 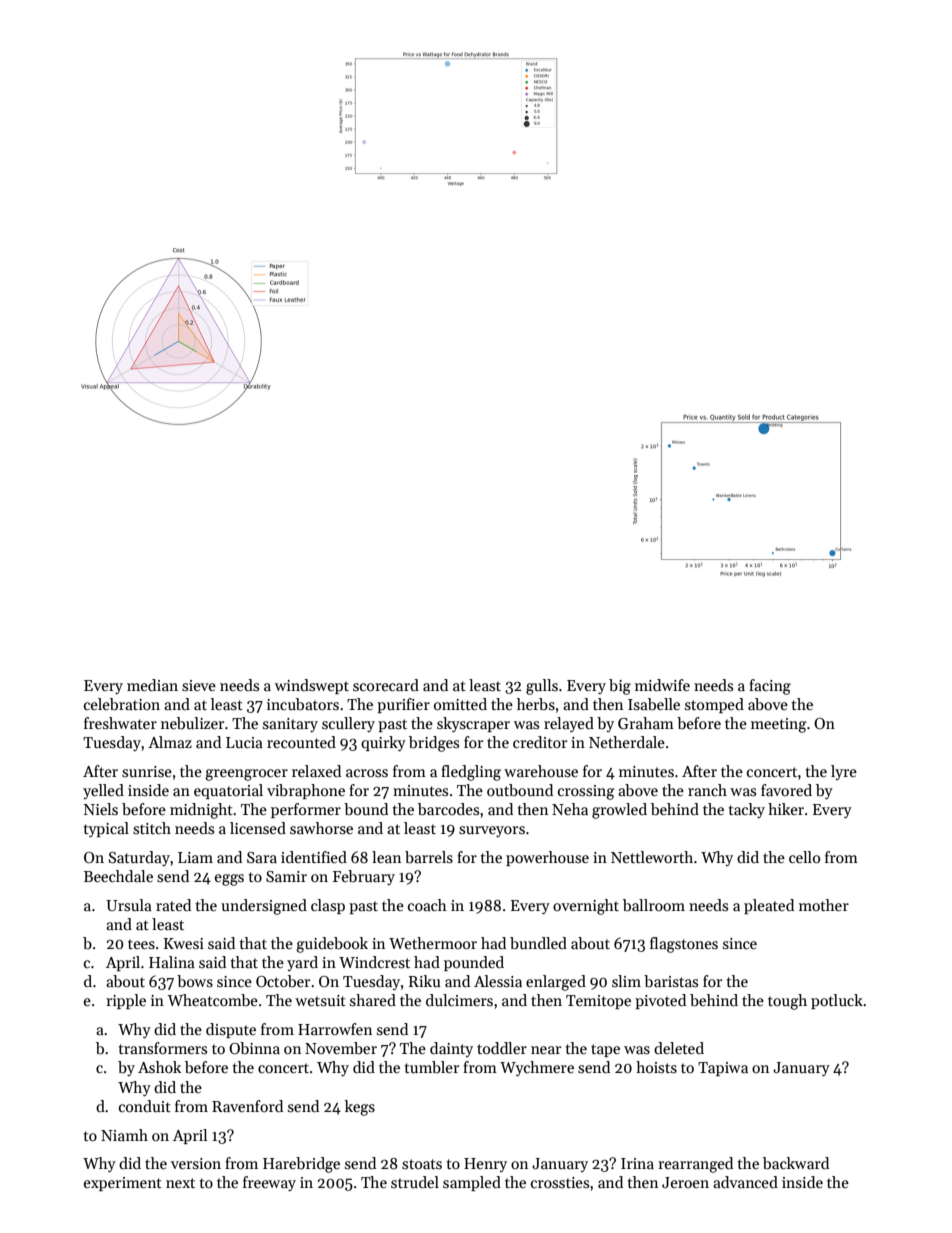 I want to click on transformers, so click(x=162, y=1048).
